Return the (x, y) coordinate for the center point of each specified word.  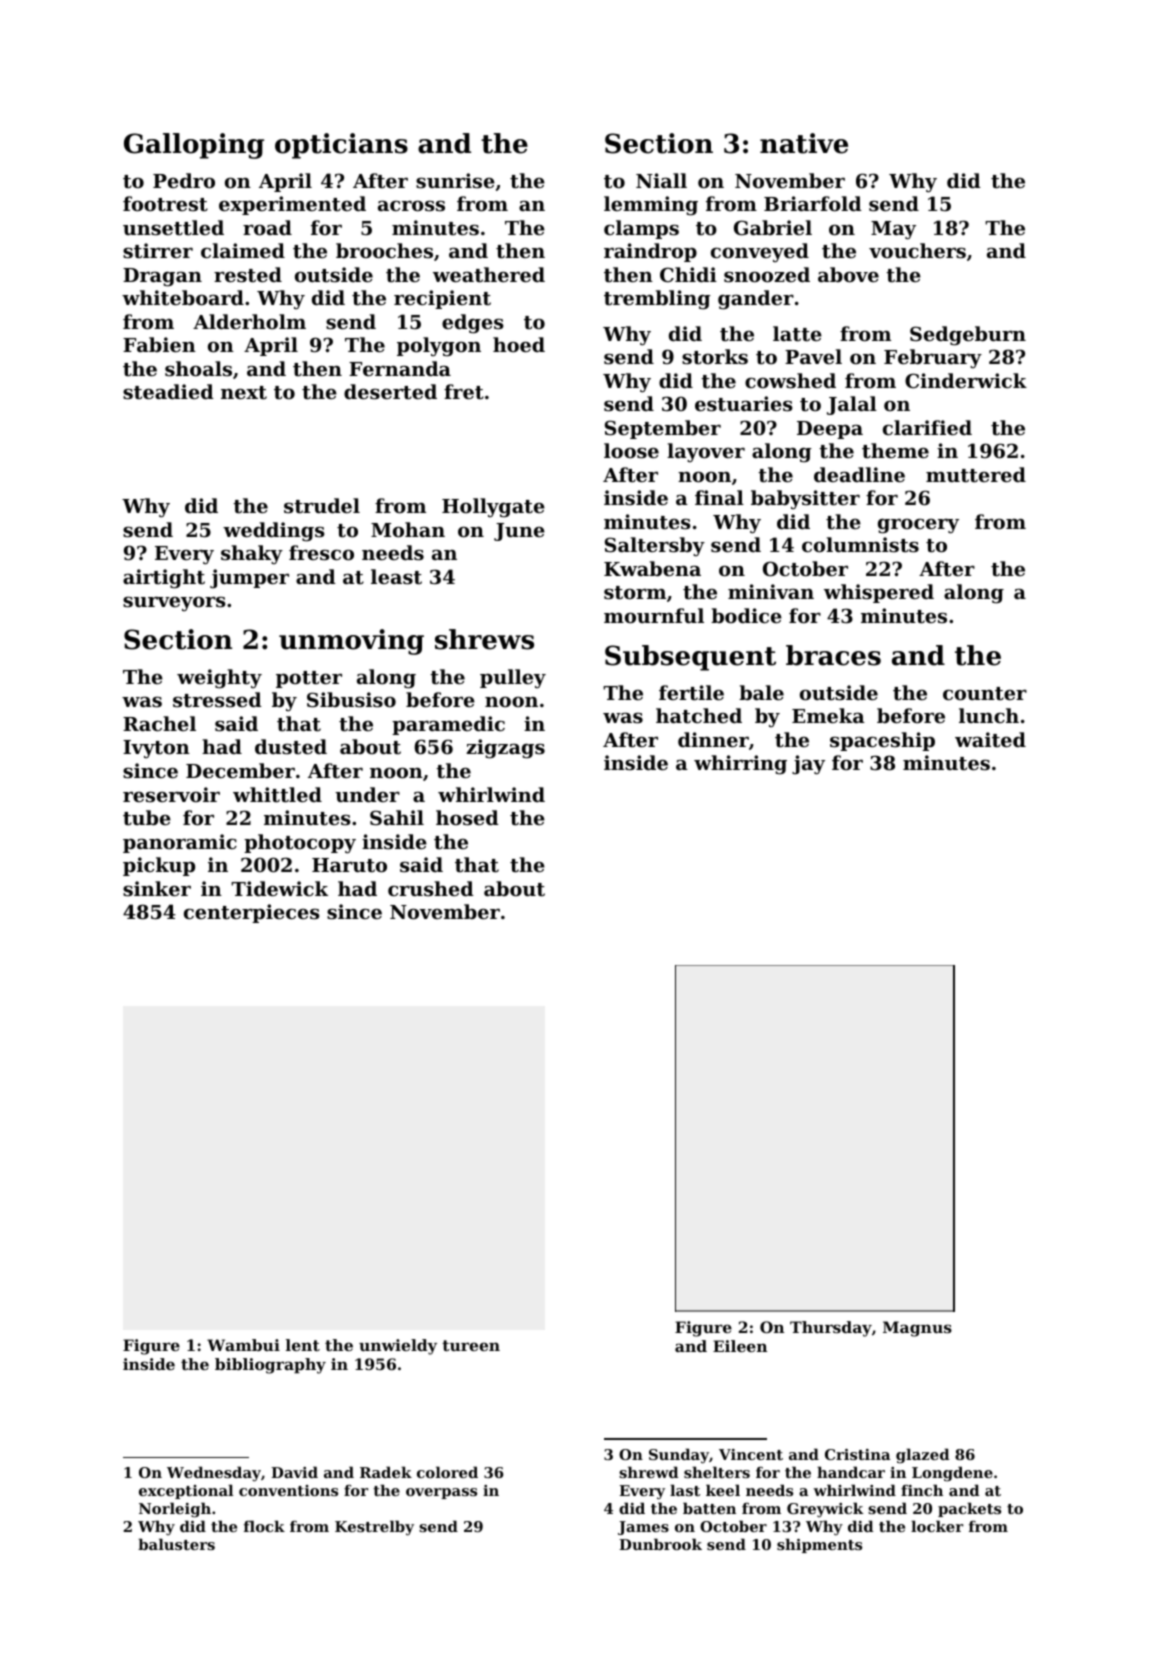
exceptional (186, 1491)
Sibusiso (351, 700)
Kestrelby (374, 1528)
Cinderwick (966, 380)
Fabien (159, 344)
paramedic (448, 725)
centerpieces (252, 913)
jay (808, 765)
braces (833, 655)
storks (715, 357)
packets (969, 1509)
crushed (431, 889)
